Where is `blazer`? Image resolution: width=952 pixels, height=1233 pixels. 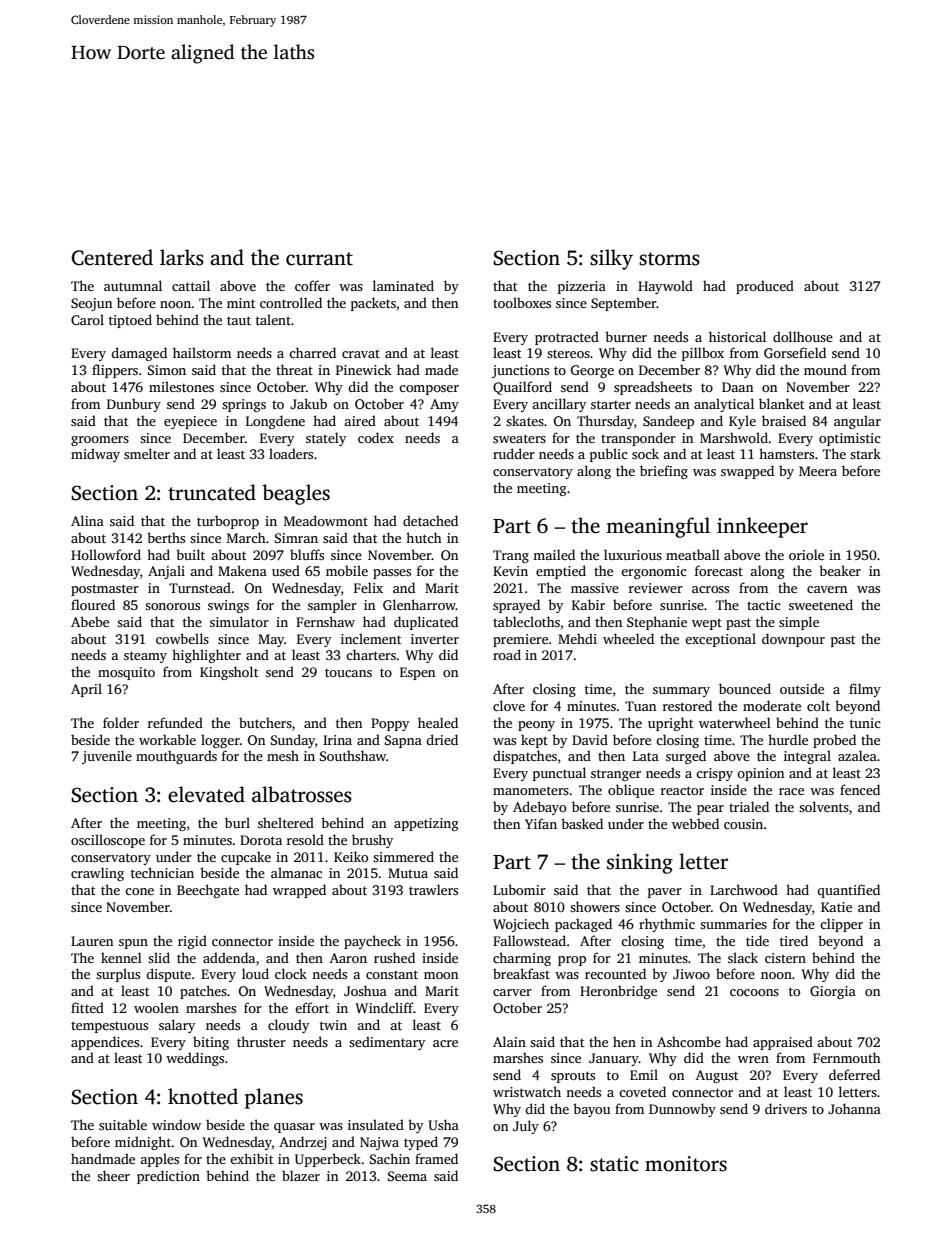 blazer is located at coordinates (301, 1175).
